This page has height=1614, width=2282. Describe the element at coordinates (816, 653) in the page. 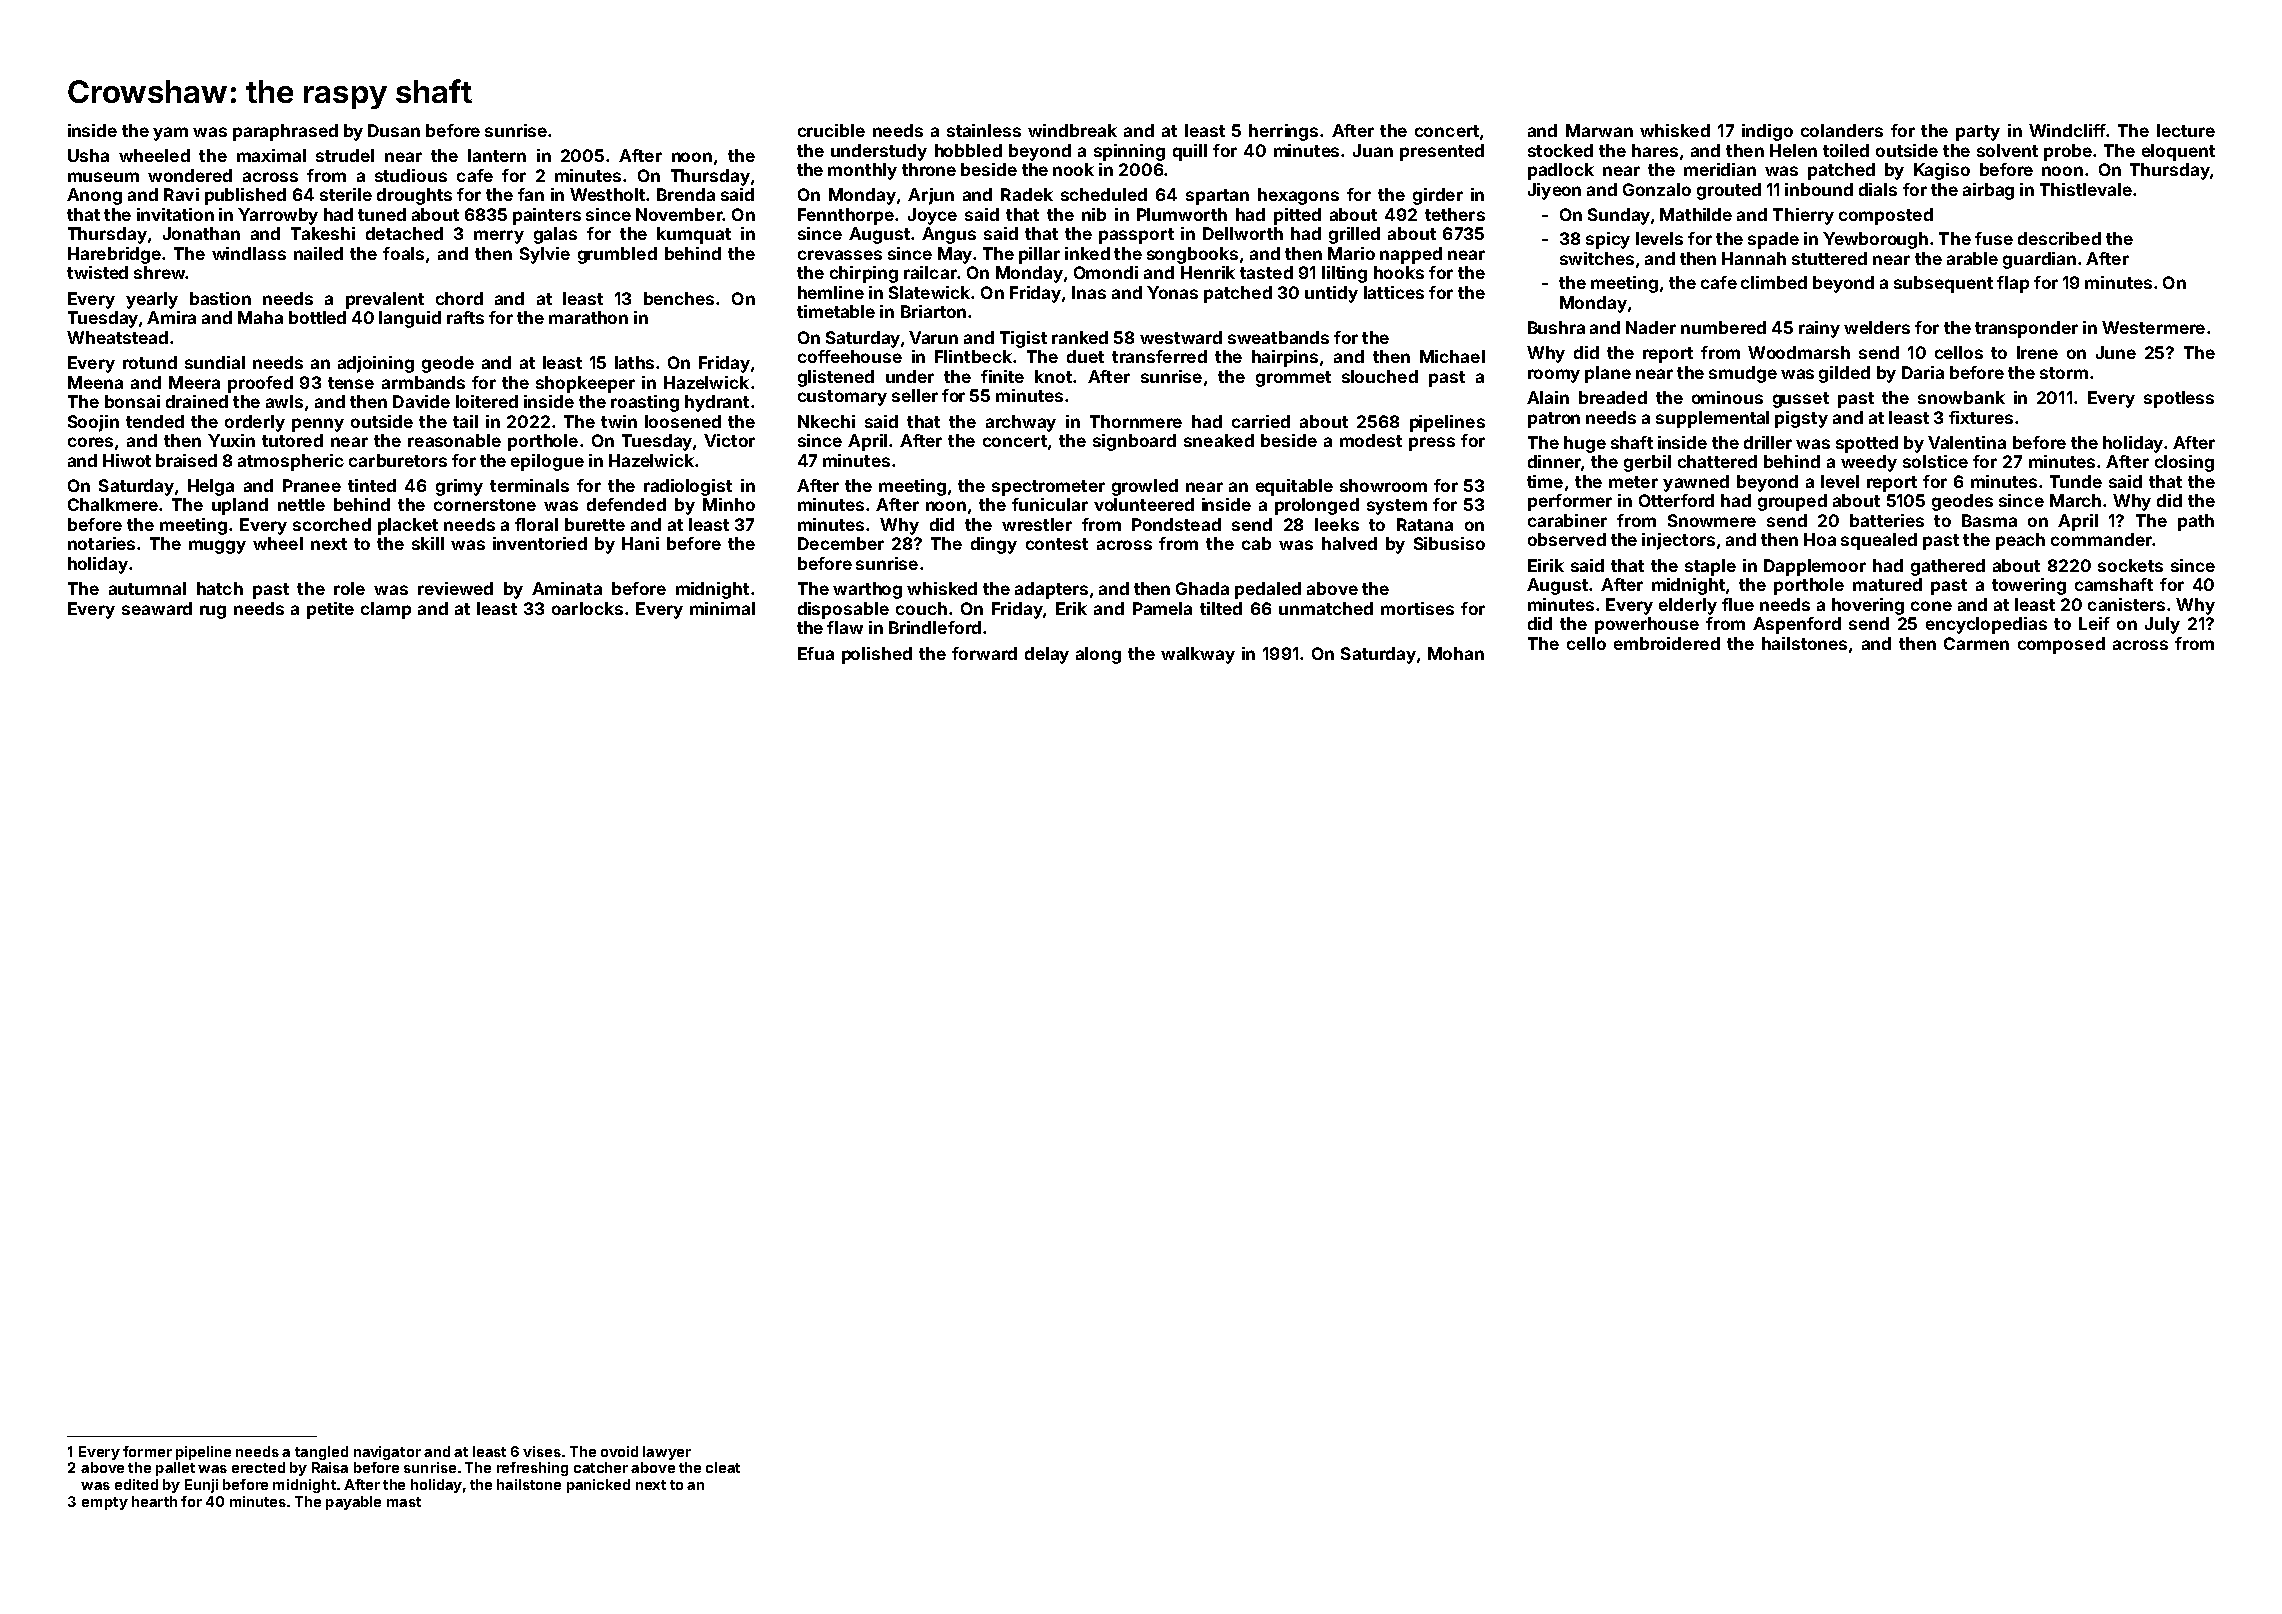

I see `Efua` at that location.
